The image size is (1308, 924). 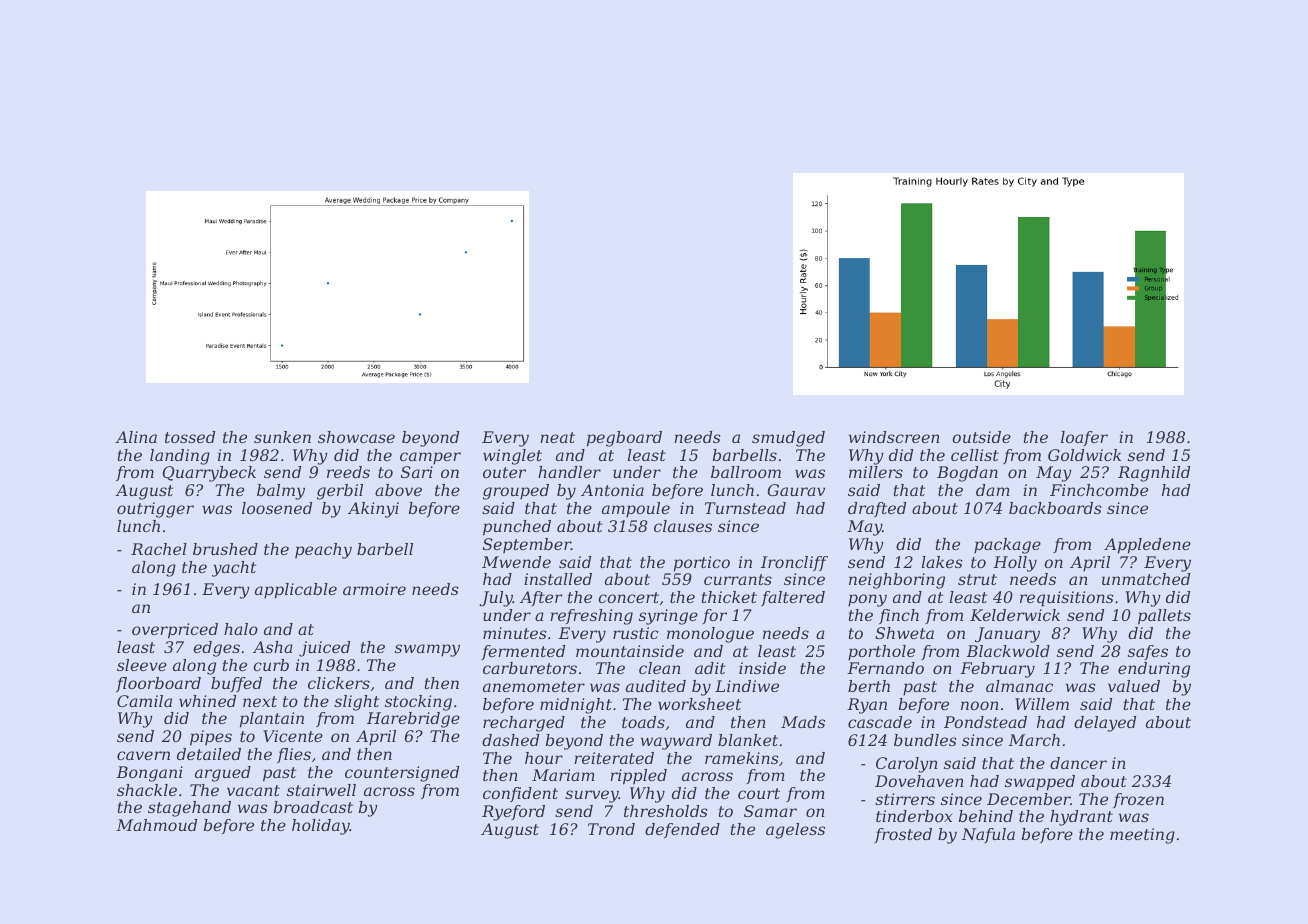 I want to click on edges, so click(x=216, y=649).
